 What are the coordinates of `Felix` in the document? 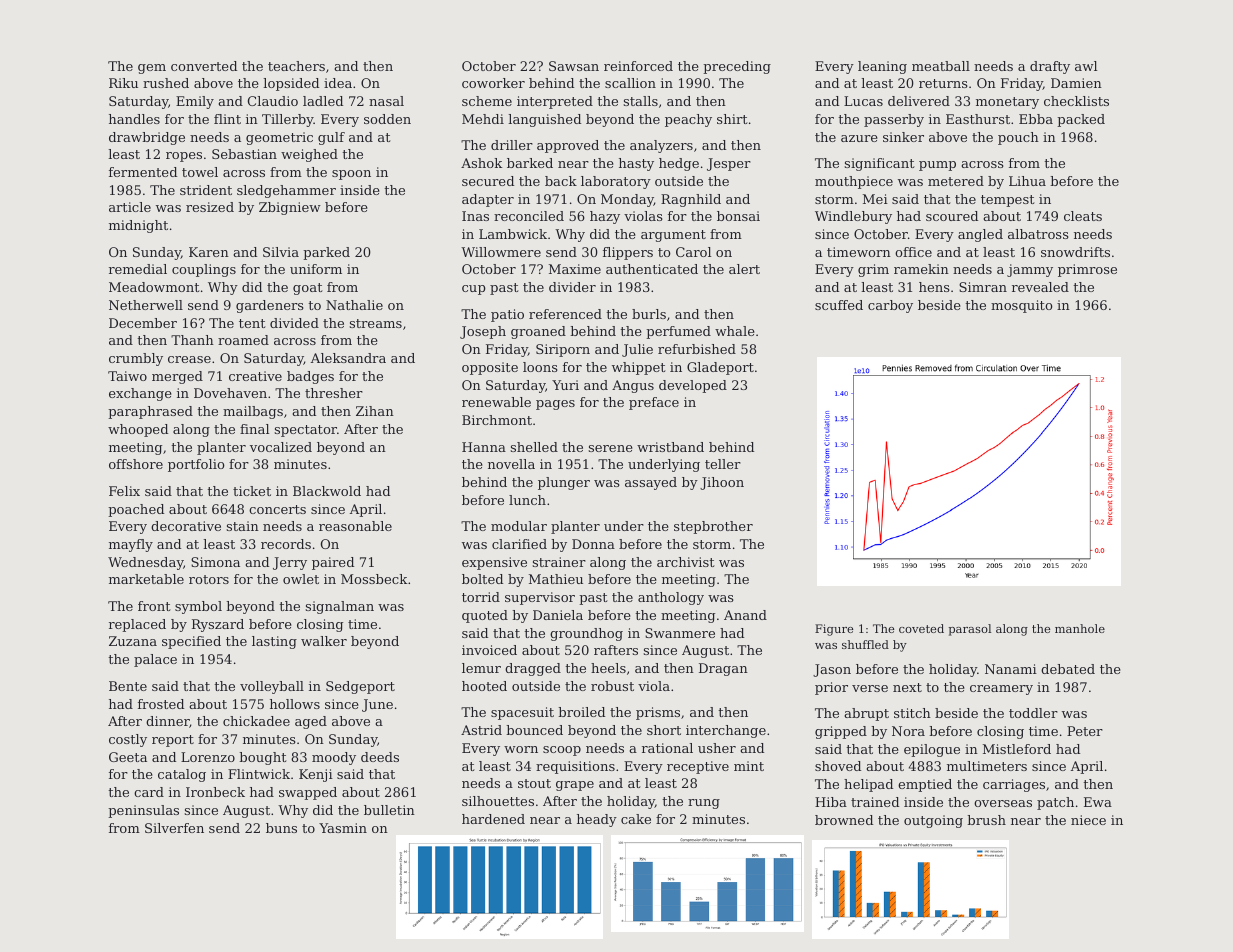 It's located at (124, 491).
